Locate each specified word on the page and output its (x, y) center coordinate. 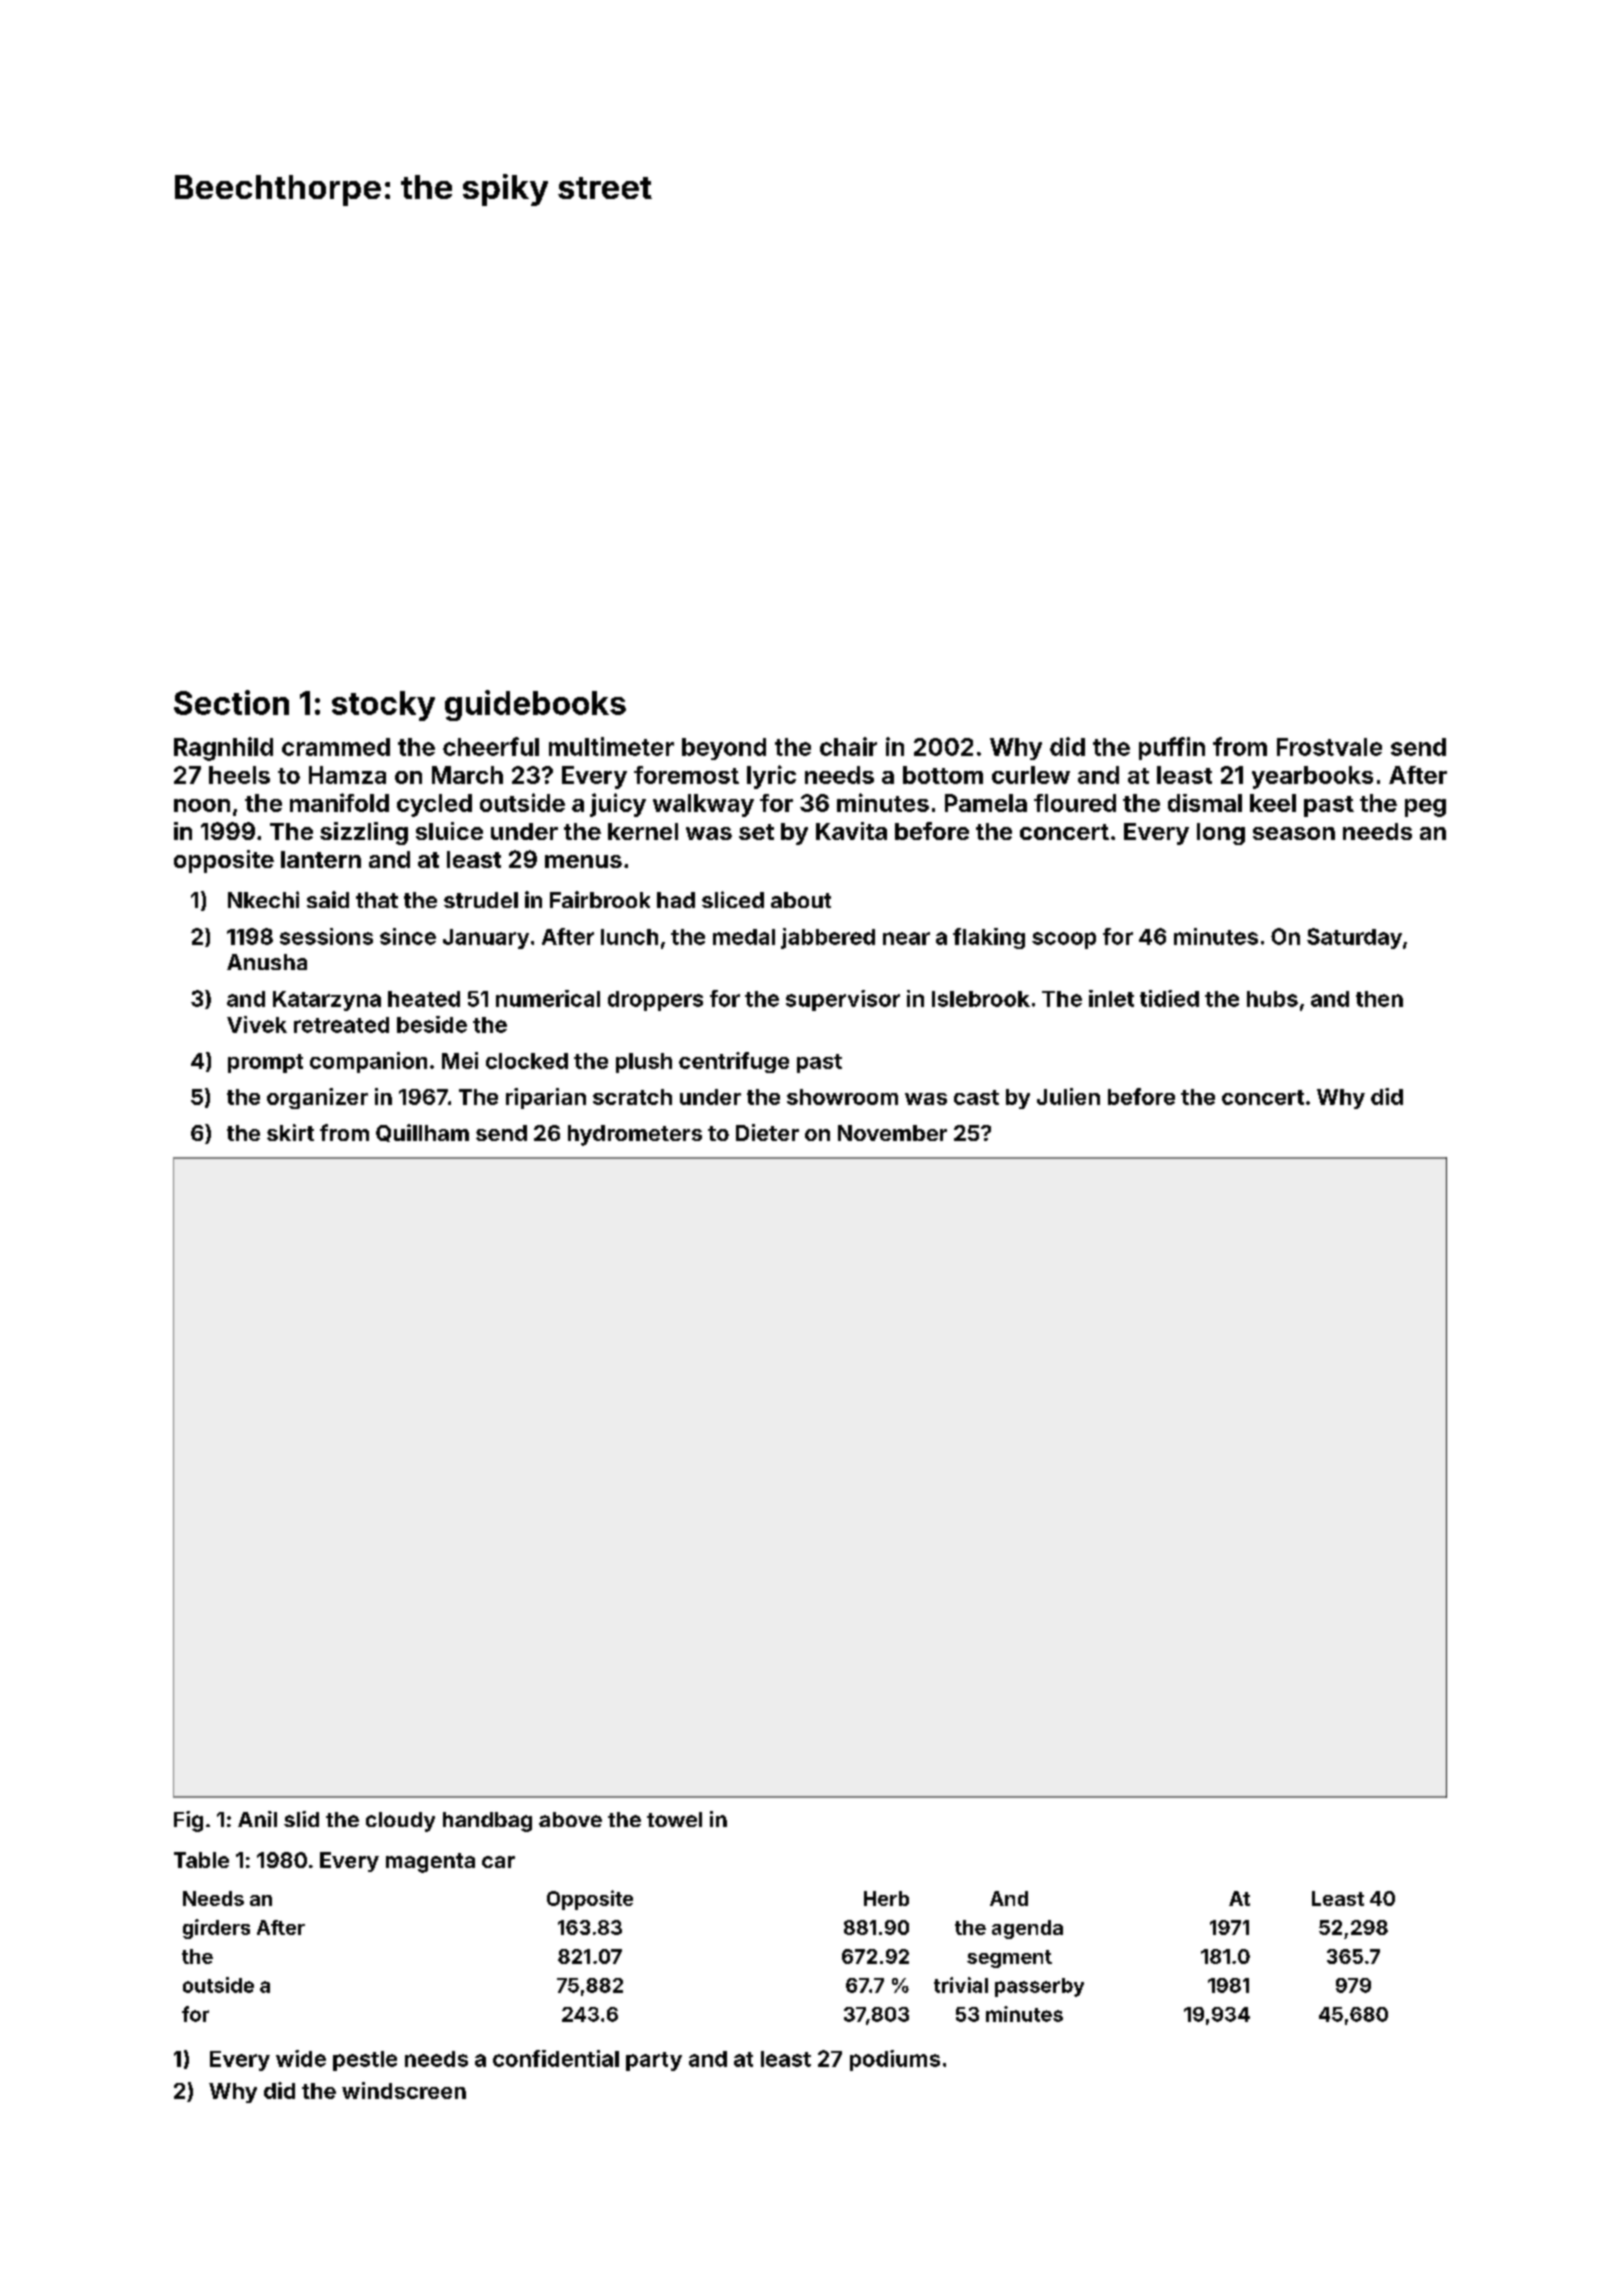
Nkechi (263, 899)
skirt (290, 1132)
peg (1425, 808)
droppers (655, 1001)
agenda (1027, 1929)
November (892, 1133)
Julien (1068, 1096)
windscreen (404, 2090)
